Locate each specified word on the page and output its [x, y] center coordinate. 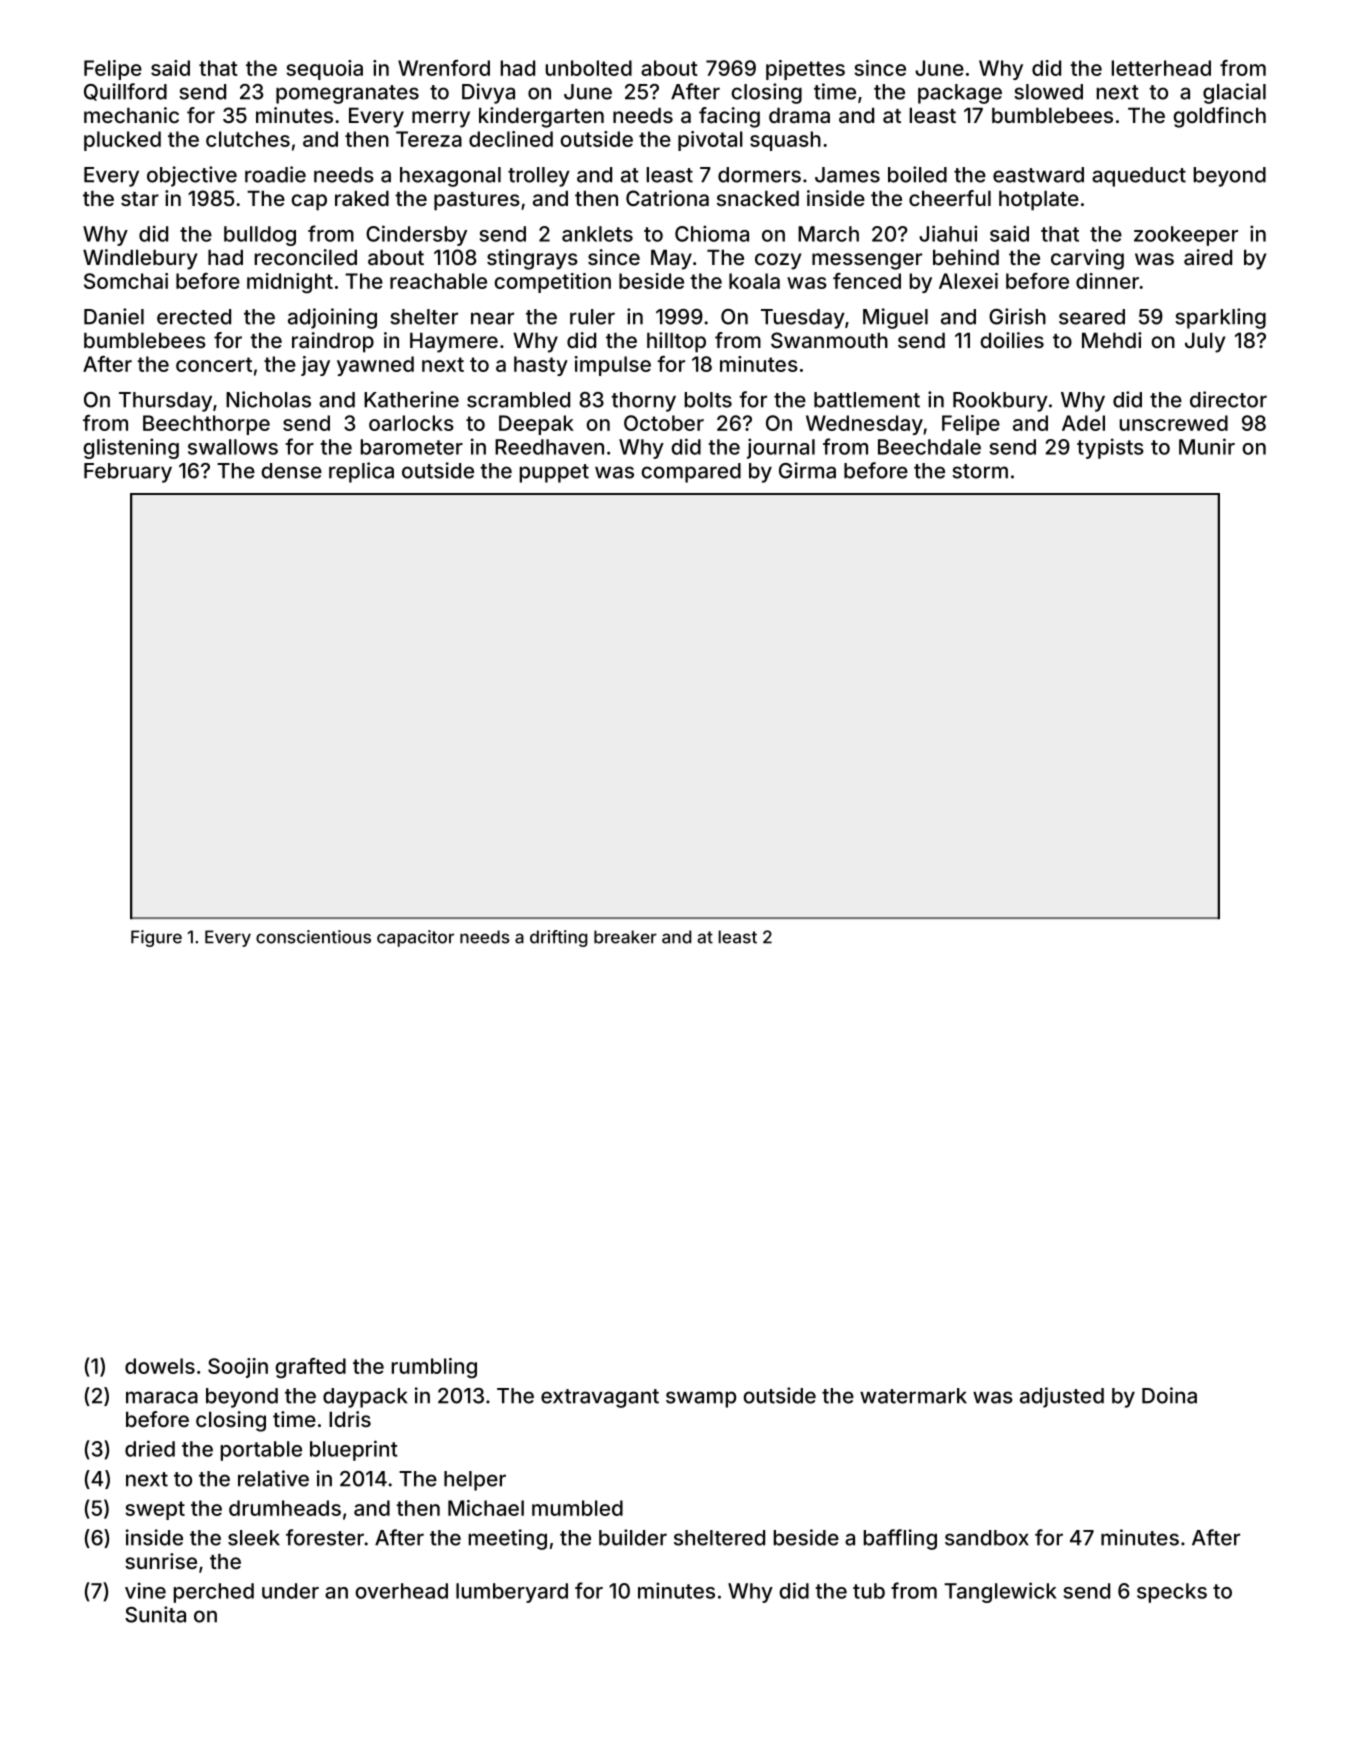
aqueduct [1139, 177]
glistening [131, 448]
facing [729, 117]
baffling [900, 1539]
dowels [160, 1366]
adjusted [1062, 1397]
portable [261, 1451]
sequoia [324, 70]
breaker [625, 937]
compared [691, 473]
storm [980, 471]
